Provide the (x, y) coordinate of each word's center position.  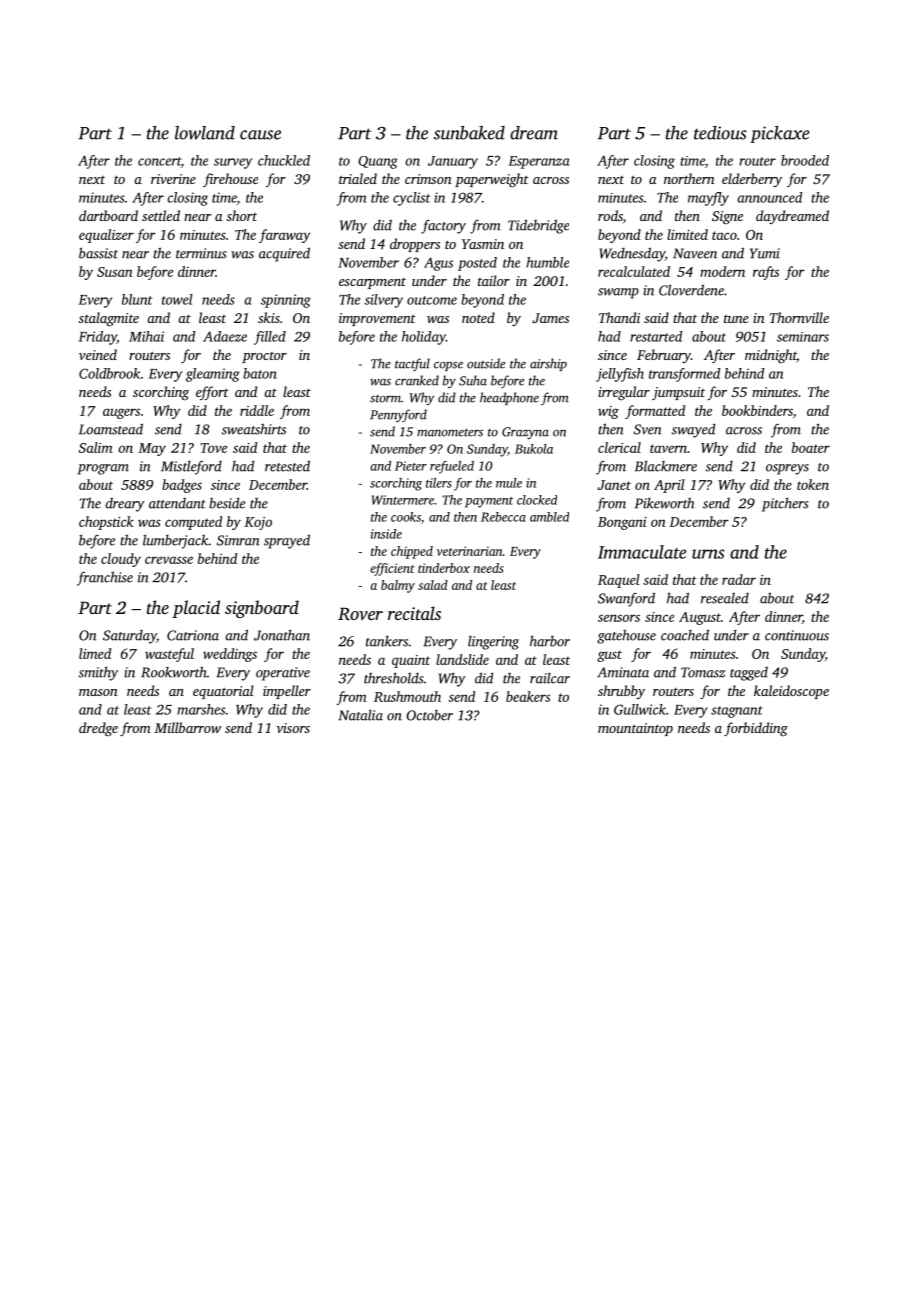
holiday (424, 338)
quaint (411, 661)
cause (260, 135)
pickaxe (780, 134)
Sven (648, 429)
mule (509, 483)
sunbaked (469, 133)
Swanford (626, 599)
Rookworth (174, 672)
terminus (201, 253)
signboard (262, 609)
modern (722, 271)
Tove (214, 448)
